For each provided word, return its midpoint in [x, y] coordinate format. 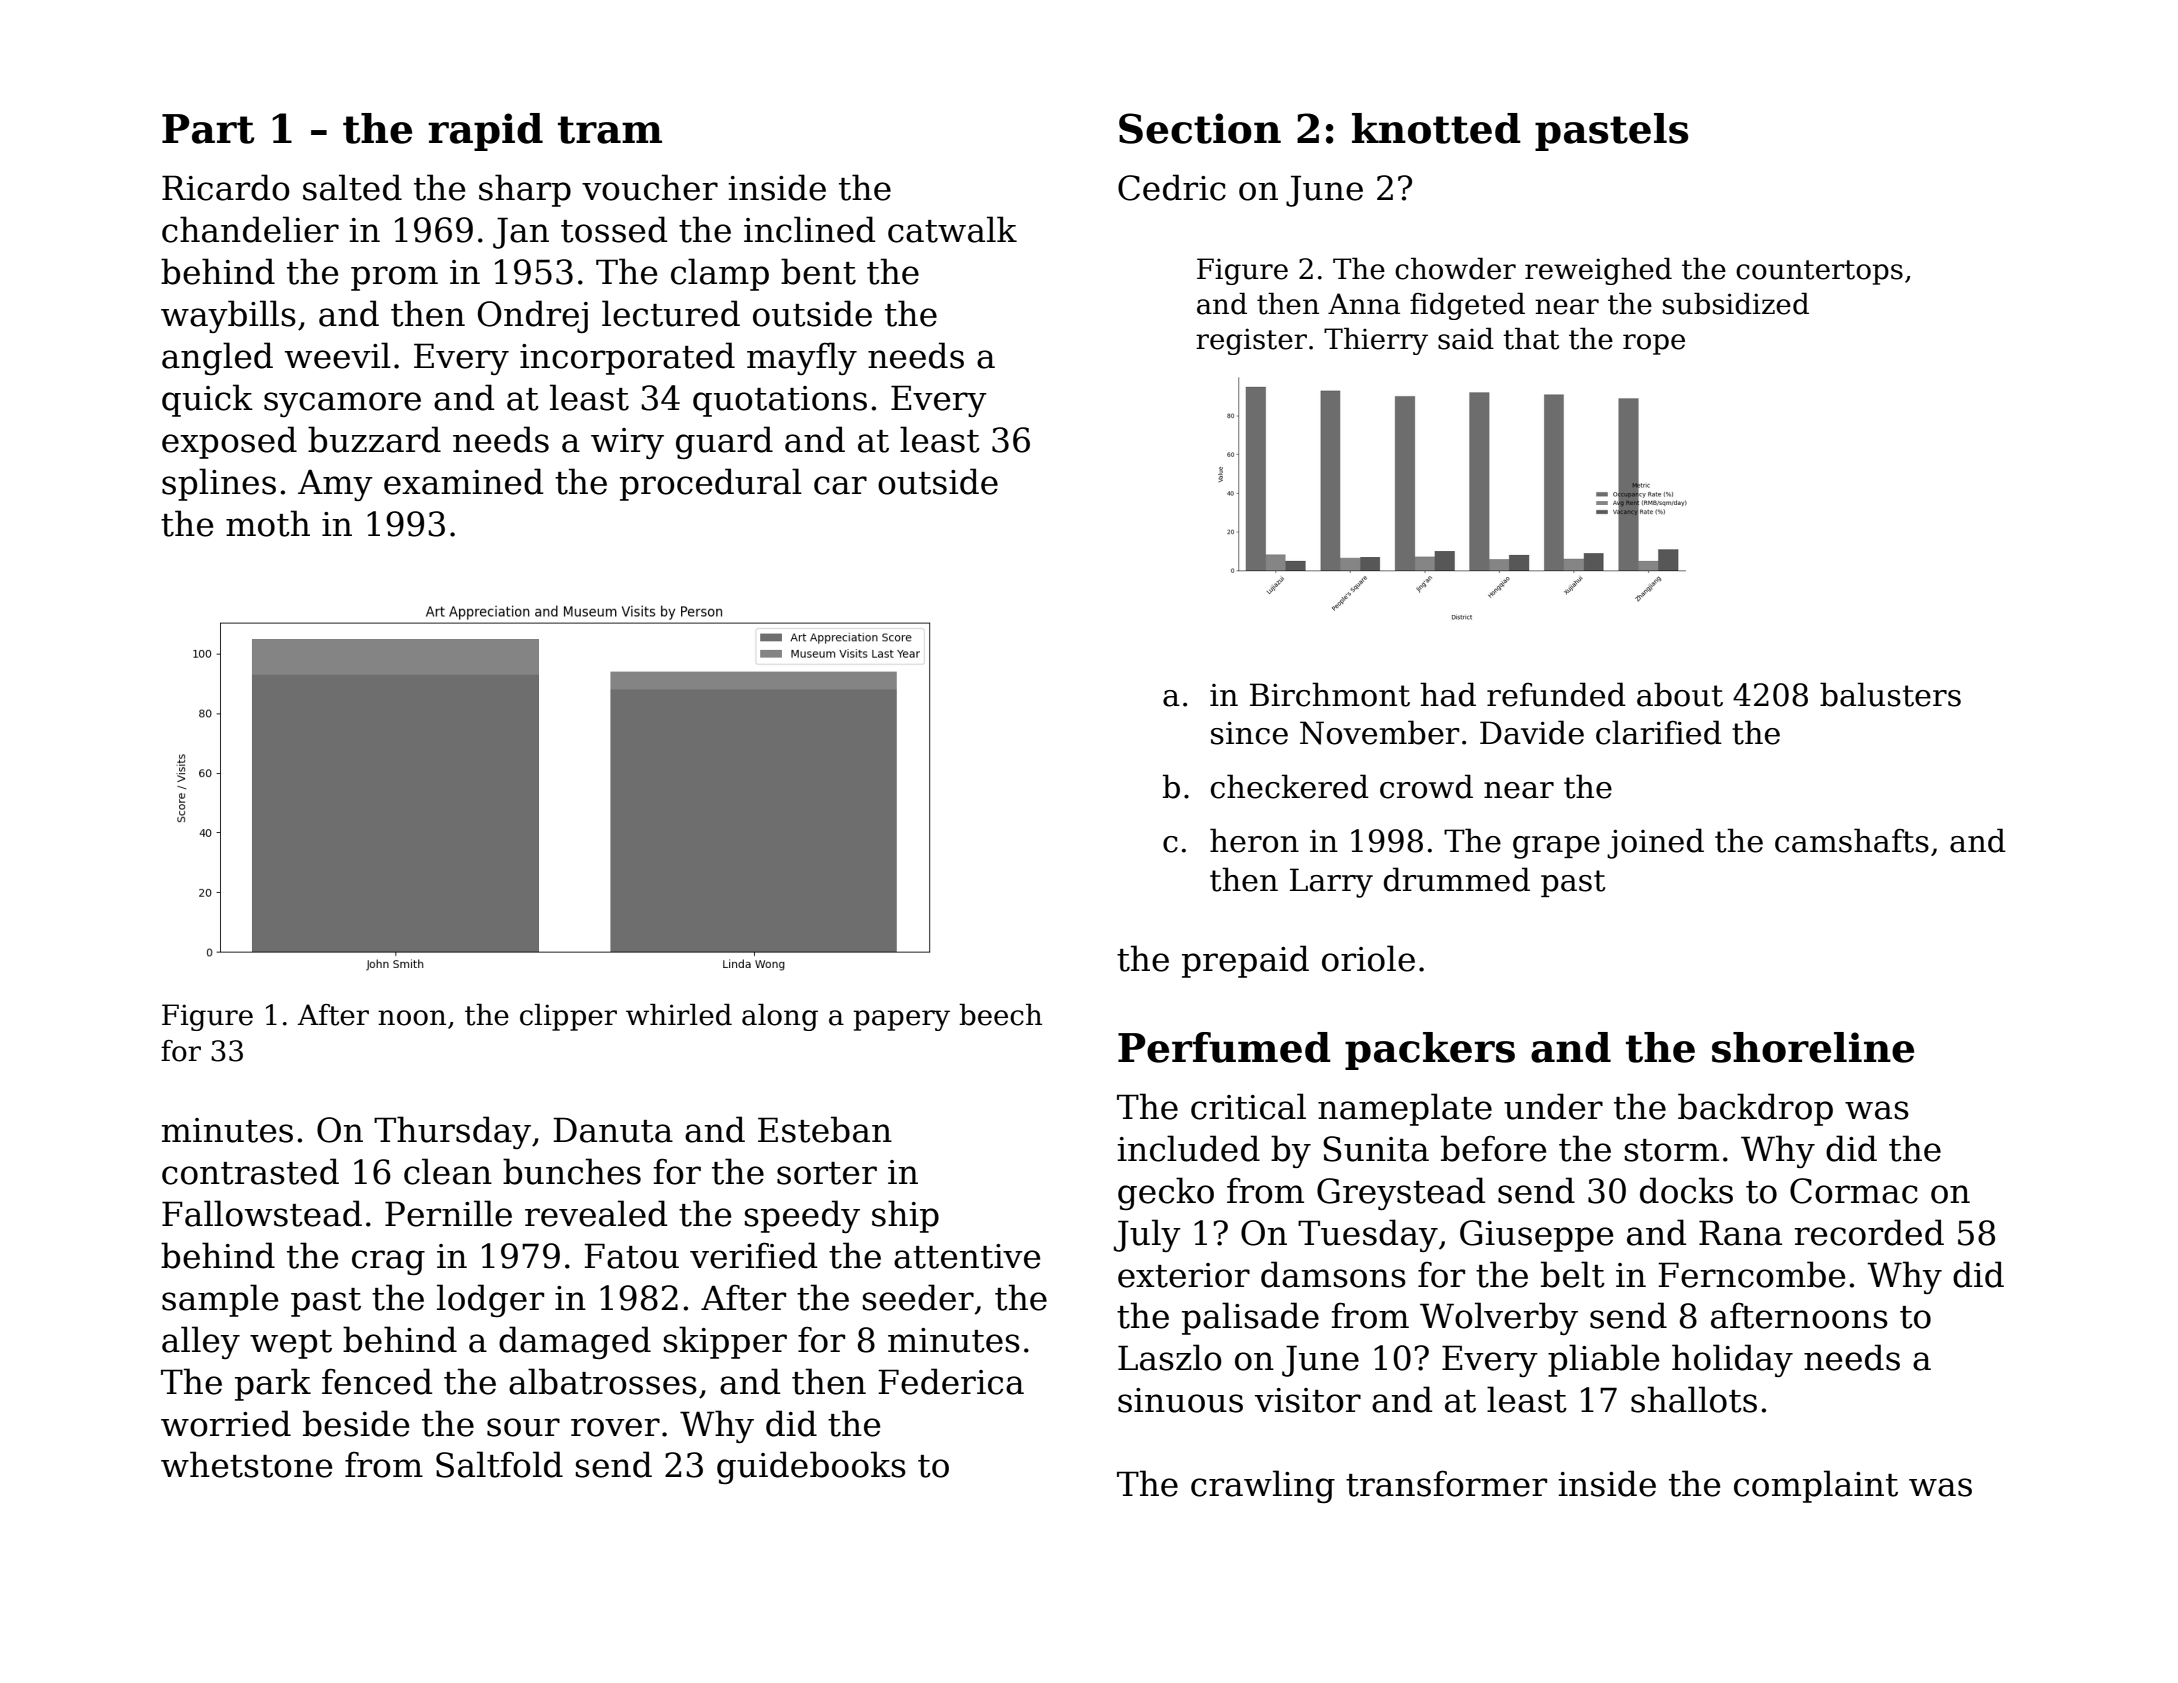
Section [1200, 128]
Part [208, 129]
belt [1573, 1274]
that [1531, 338]
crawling [1263, 1486]
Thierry [1376, 341]
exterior [1184, 1275]
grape [1556, 847]
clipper [568, 1017]
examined [463, 481]
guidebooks [811, 1467]
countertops [1819, 272]
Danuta [613, 1130]
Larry [1331, 883]
